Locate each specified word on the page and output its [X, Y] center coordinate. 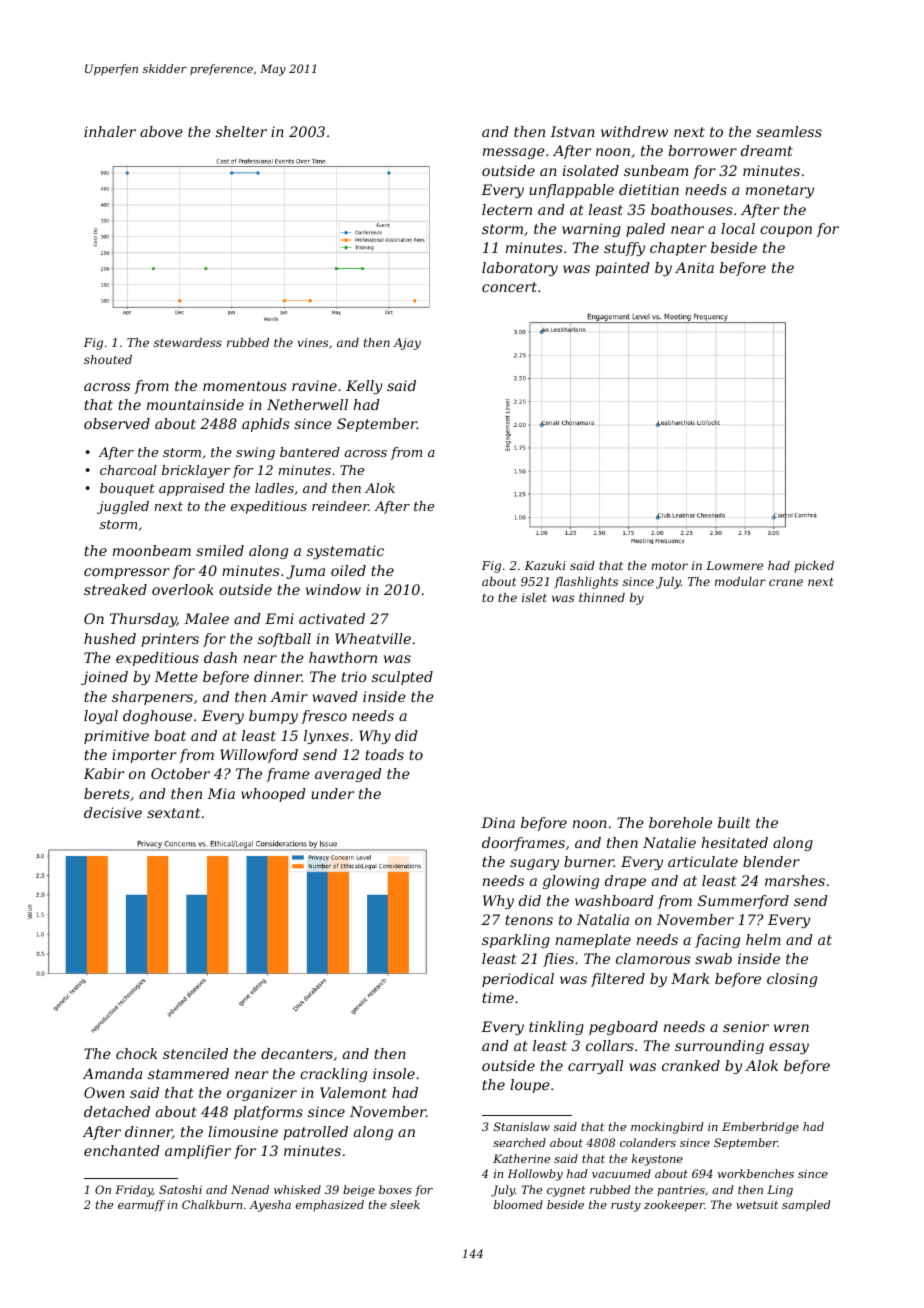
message [514, 153]
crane [786, 582]
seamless [789, 131]
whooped [273, 795]
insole [394, 1073]
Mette [176, 676]
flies [558, 960]
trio [354, 676]
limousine [243, 1131]
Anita [694, 267]
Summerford [743, 902]
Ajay [407, 344]
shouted [108, 359]
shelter [241, 131]
